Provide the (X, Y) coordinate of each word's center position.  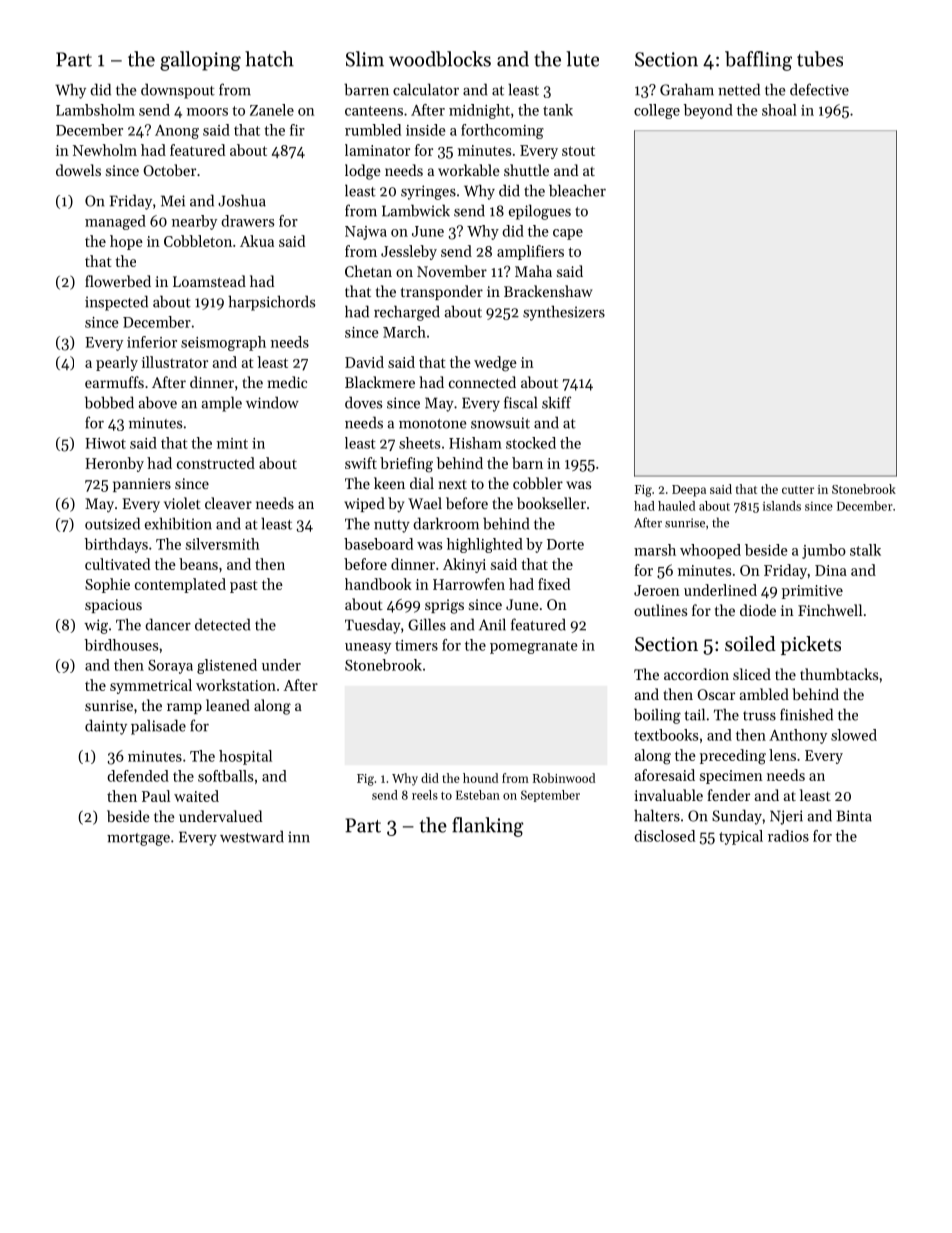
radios (788, 836)
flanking (488, 827)
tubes (820, 59)
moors (207, 112)
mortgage (138, 839)
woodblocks (440, 59)
